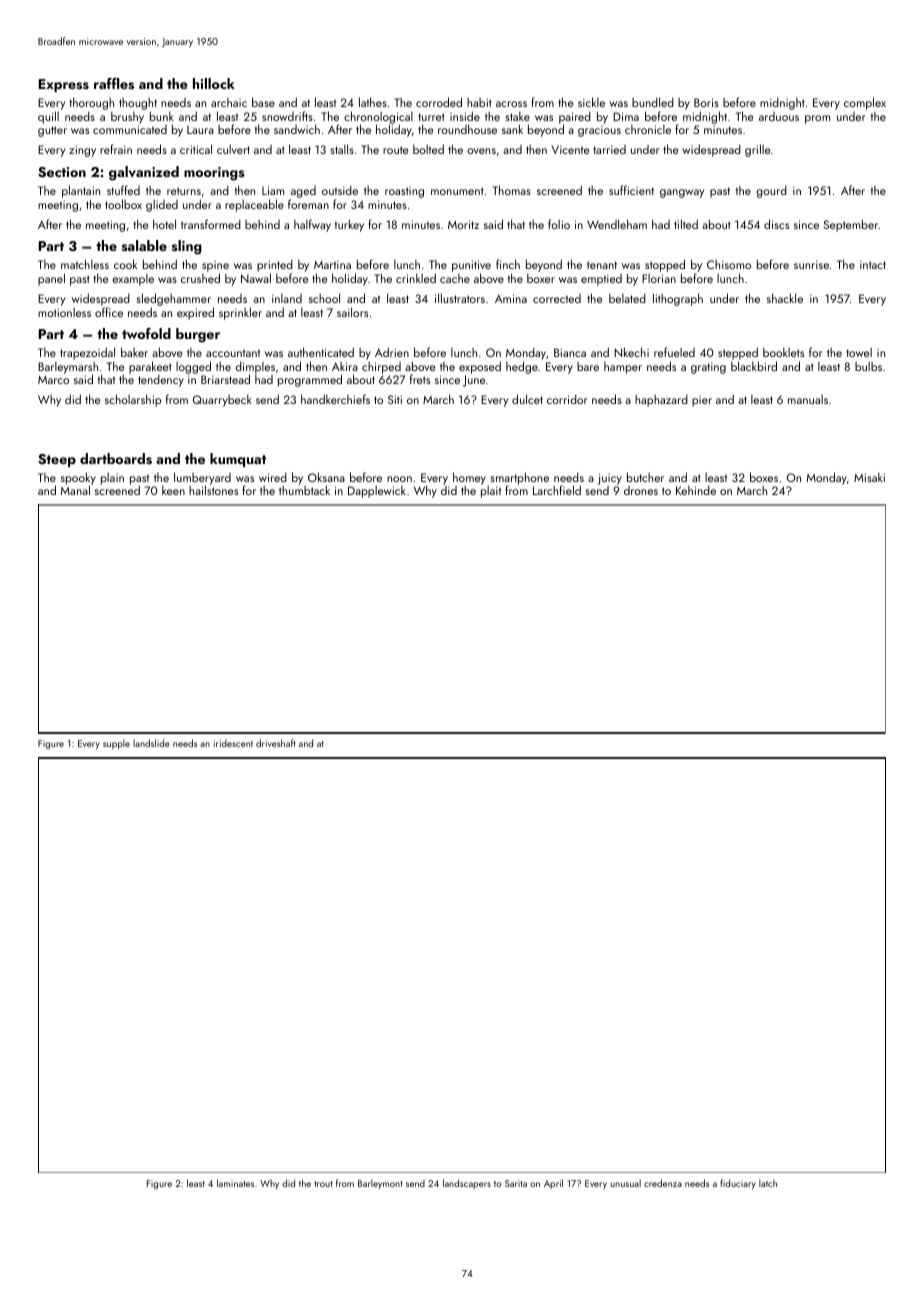 The image size is (924, 1308). What do you see at coordinates (276, 743) in the screenshot?
I see `driveshaft` at bounding box center [276, 743].
